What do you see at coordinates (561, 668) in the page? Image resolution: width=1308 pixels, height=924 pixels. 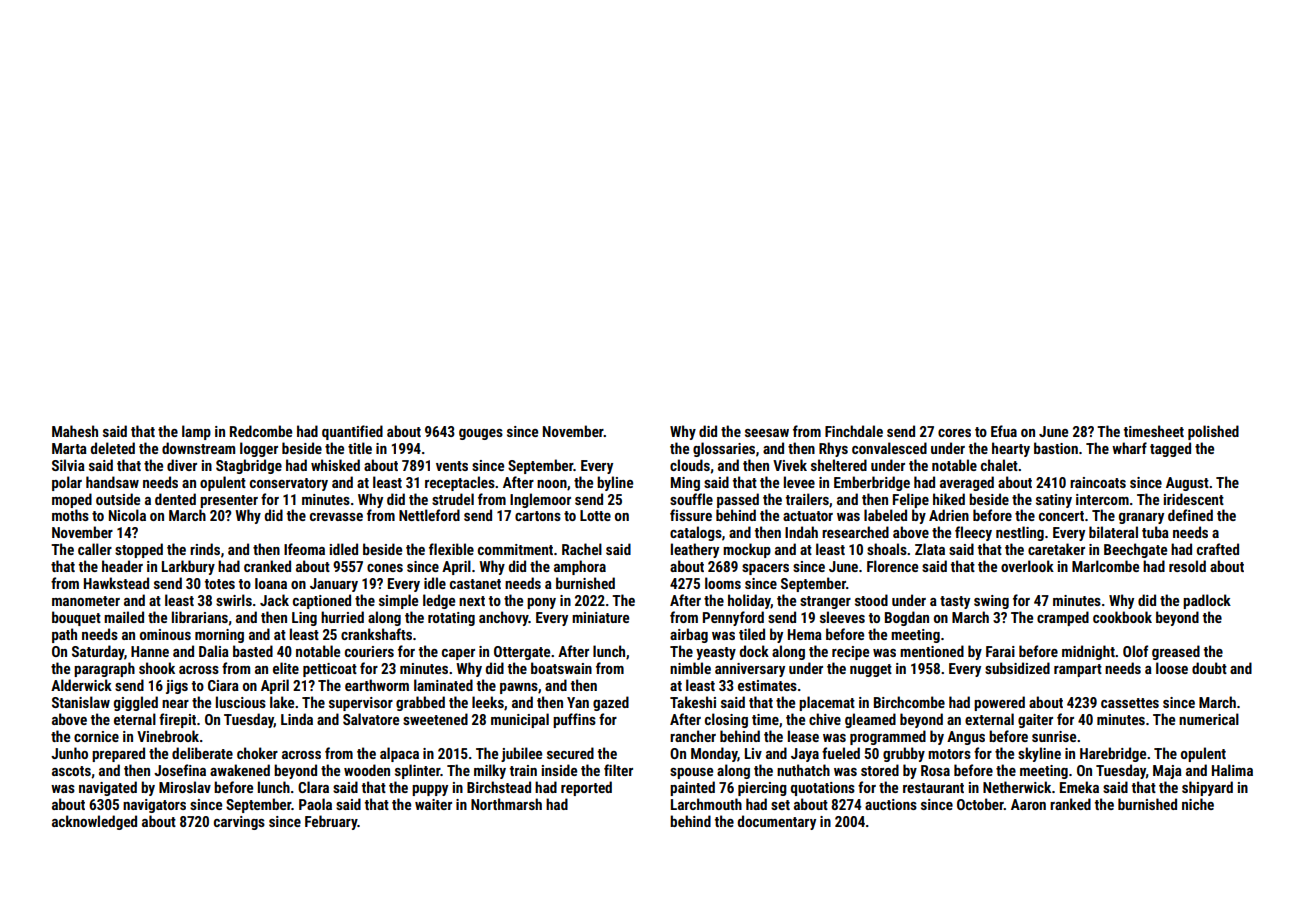 I see `boatswain` at bounding box center [561, 668].
